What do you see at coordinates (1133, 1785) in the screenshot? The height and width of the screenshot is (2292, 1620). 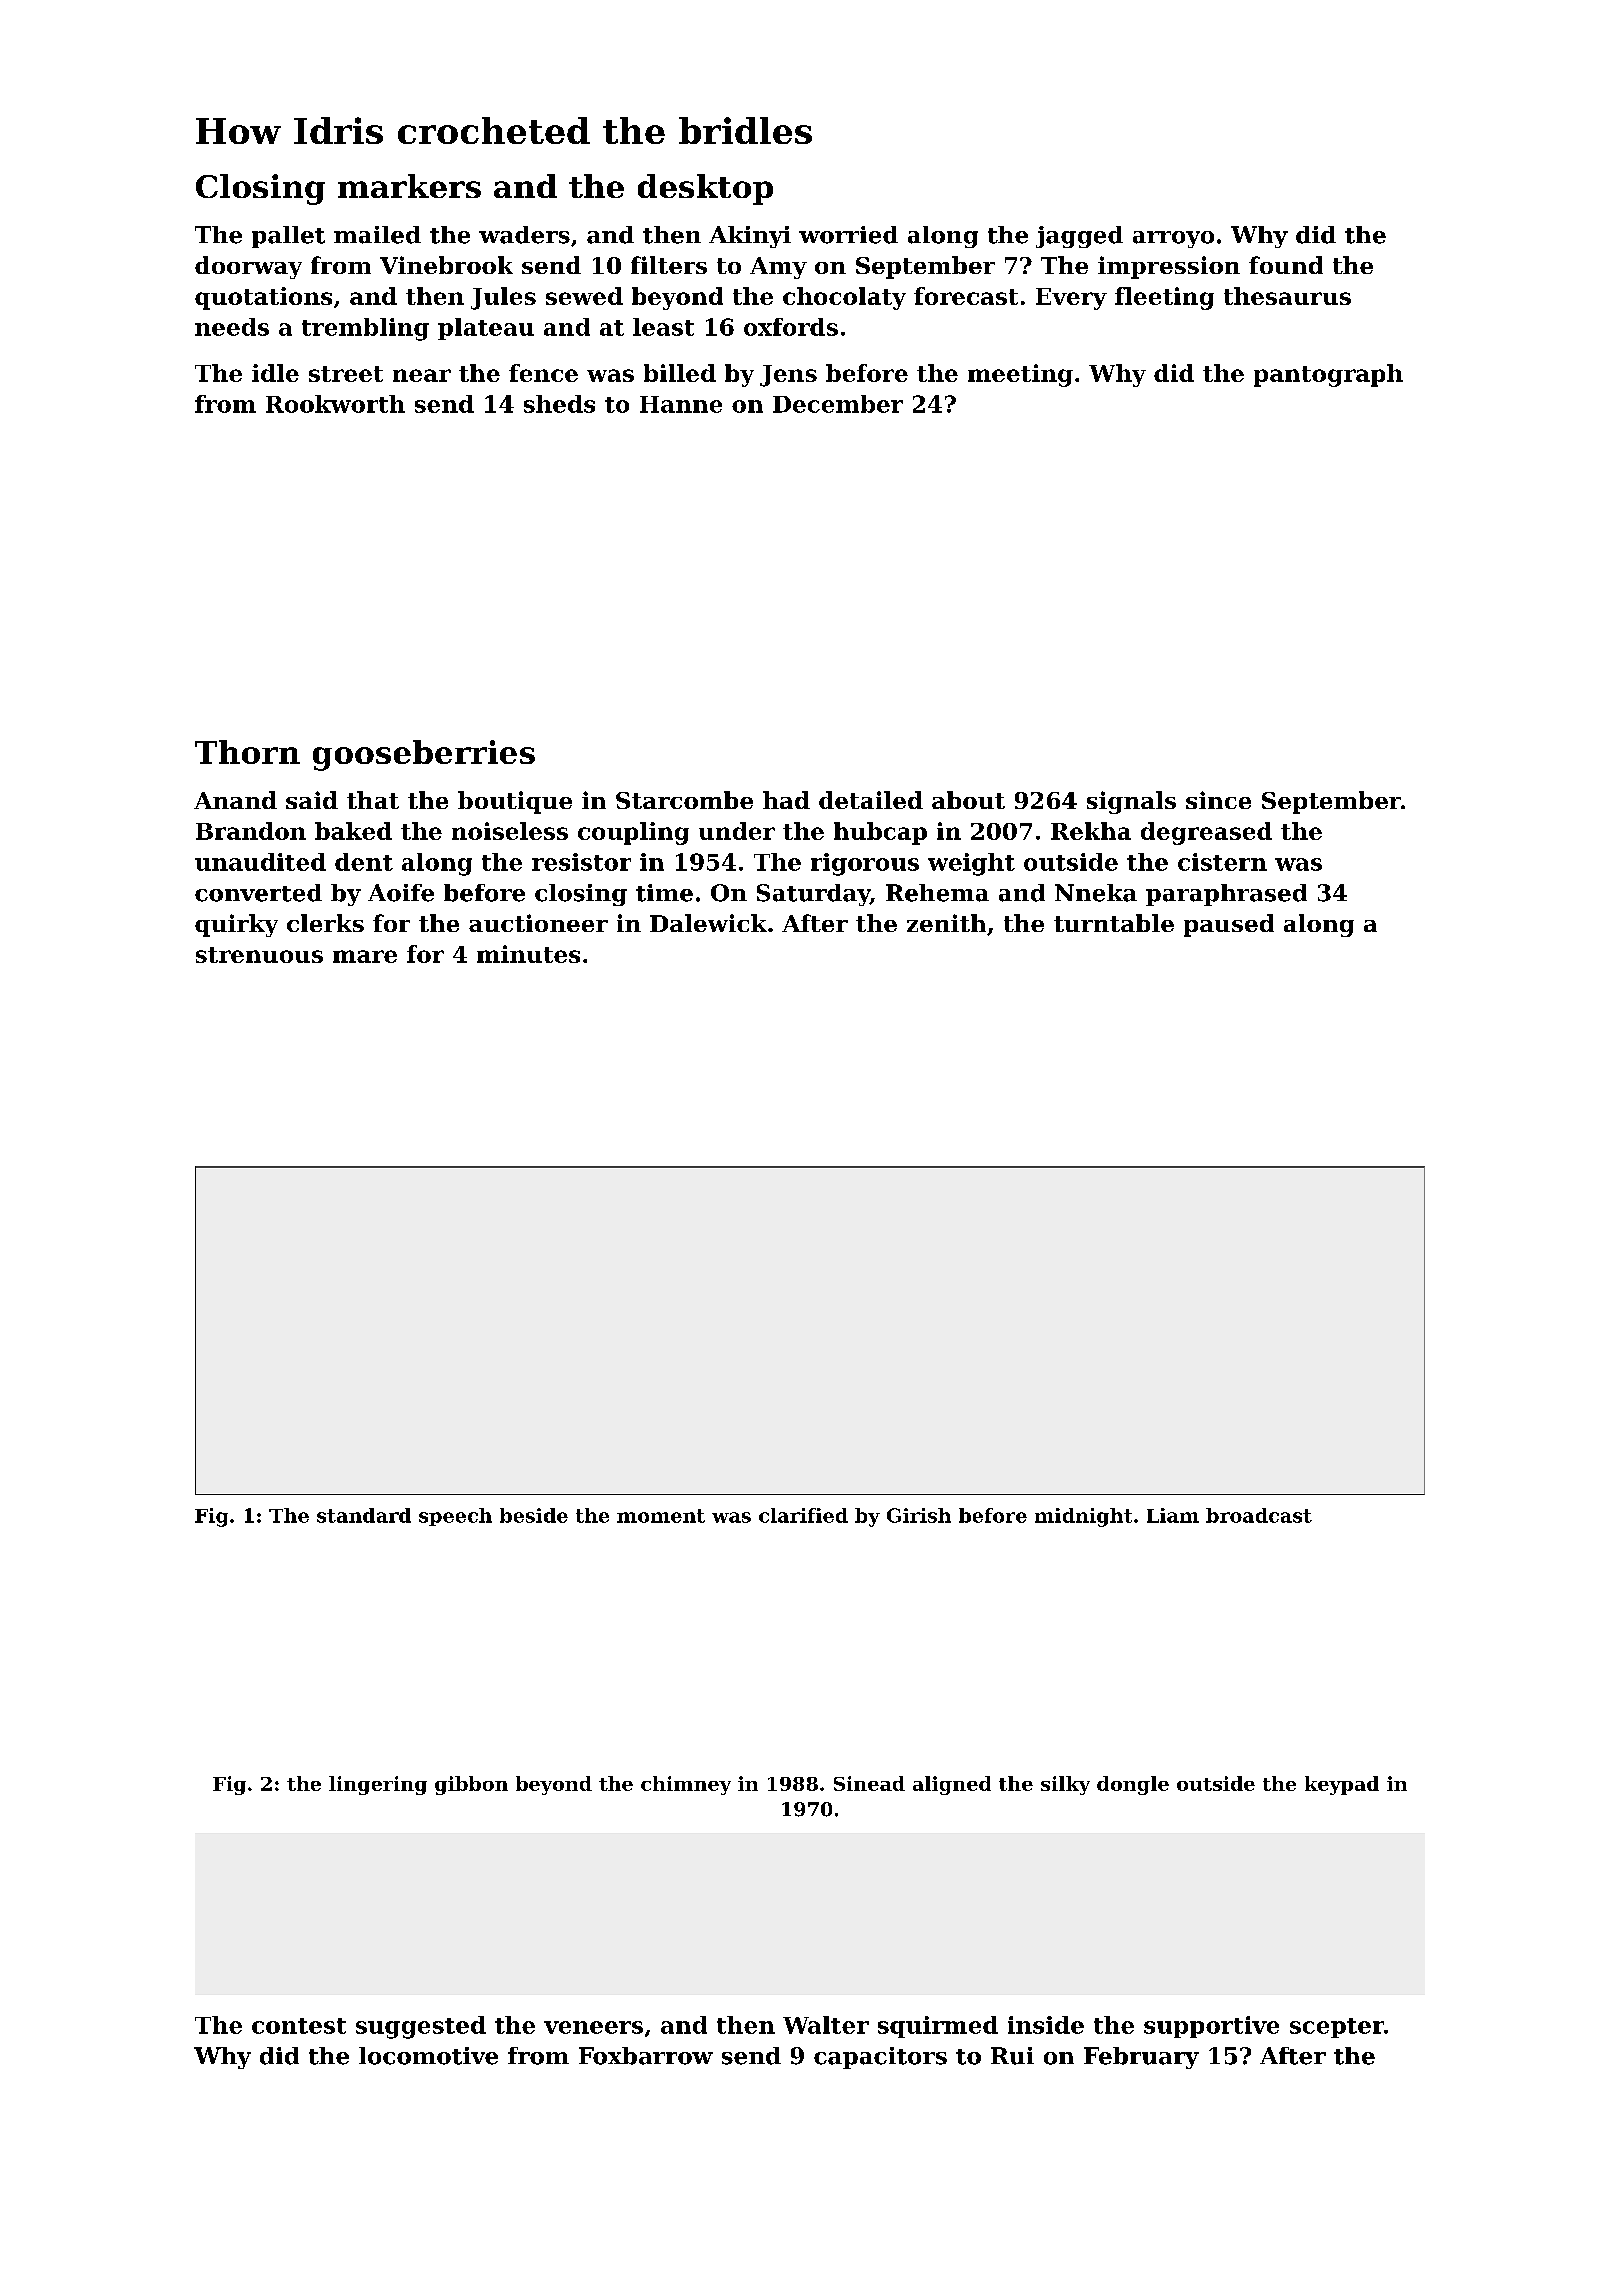 I see `dongle` at bounding box center [1133, 1785].
